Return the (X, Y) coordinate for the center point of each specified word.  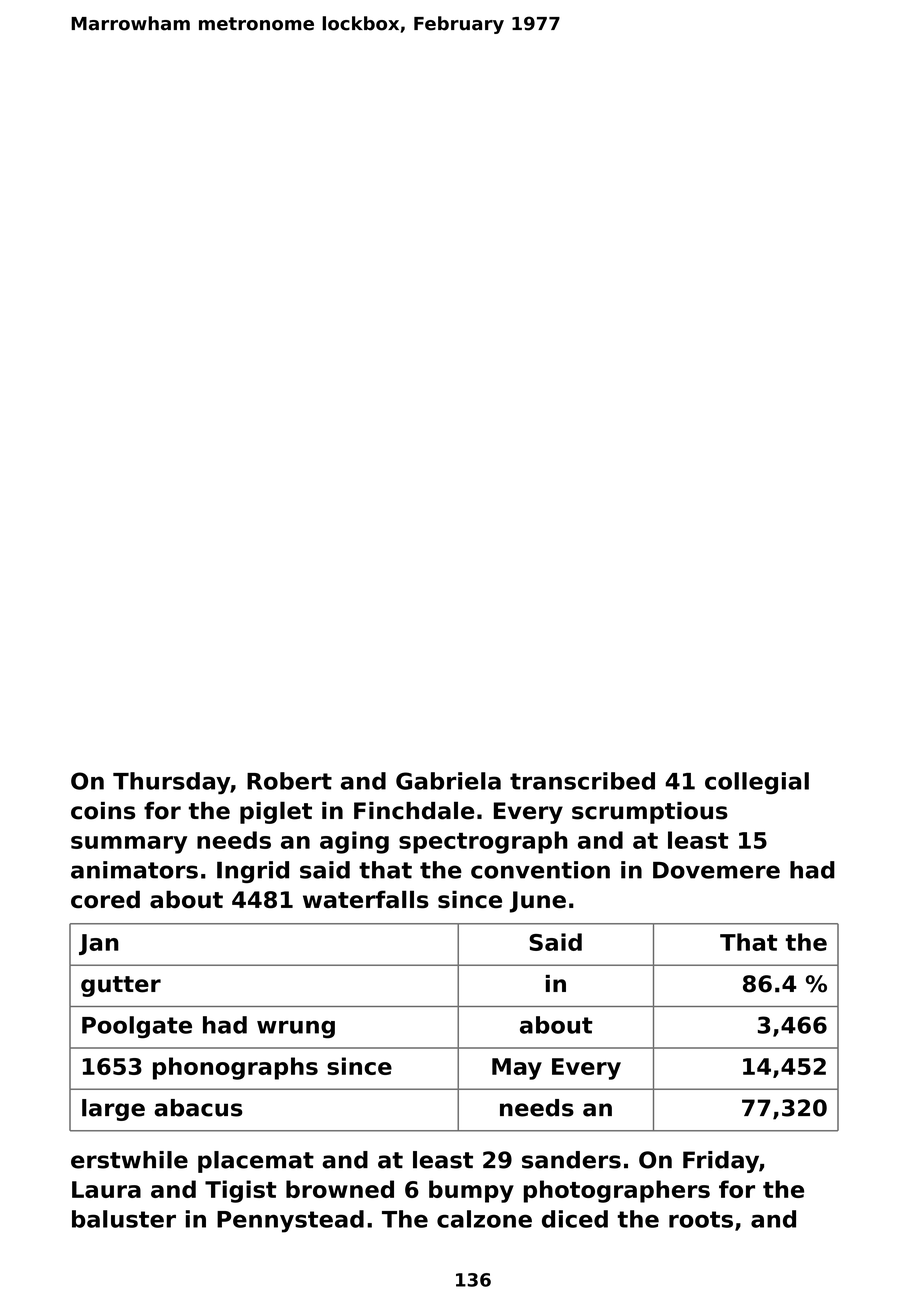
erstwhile (129, 1160)
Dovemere (716, 870)
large (113, 1110)
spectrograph (483, 842)
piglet (276, 812)
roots (701, 1219)
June (538, 902)
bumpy (471, 1191)
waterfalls (366, 899)
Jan (99, 944)
